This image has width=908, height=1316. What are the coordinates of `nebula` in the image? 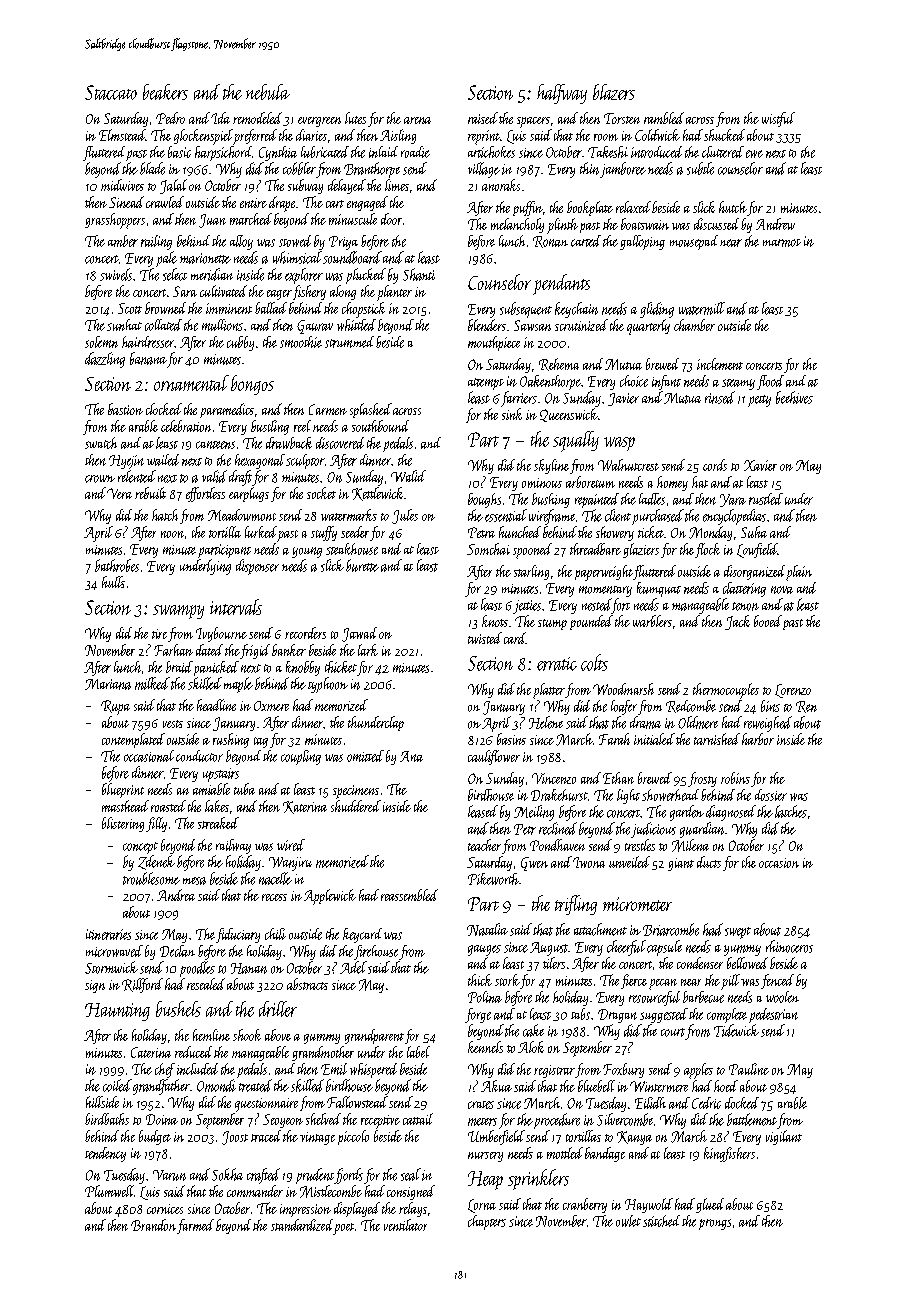 It's located at (268, 92).
